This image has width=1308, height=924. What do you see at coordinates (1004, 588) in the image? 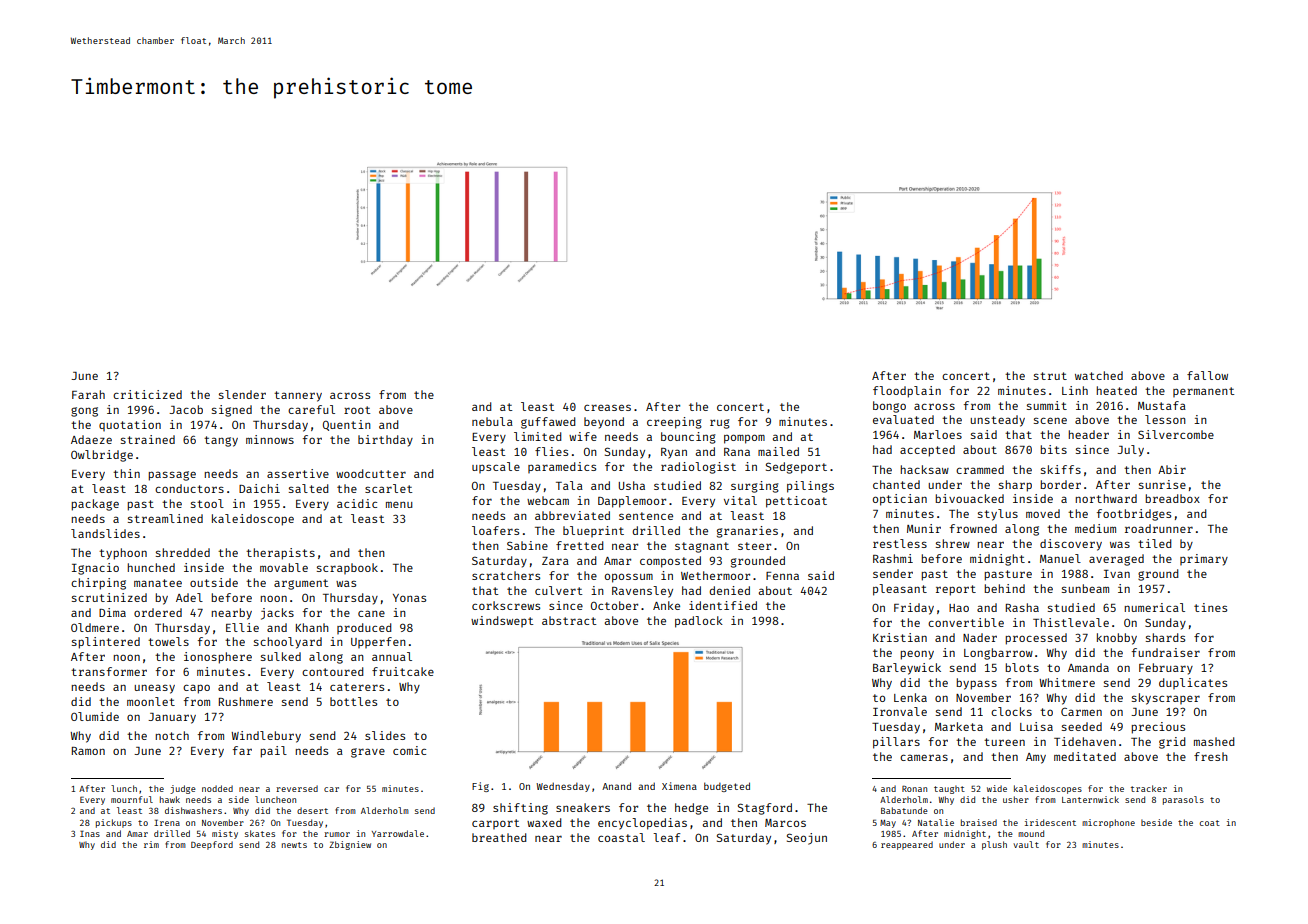
I see `behind` at bounding box center [1004, 588].
